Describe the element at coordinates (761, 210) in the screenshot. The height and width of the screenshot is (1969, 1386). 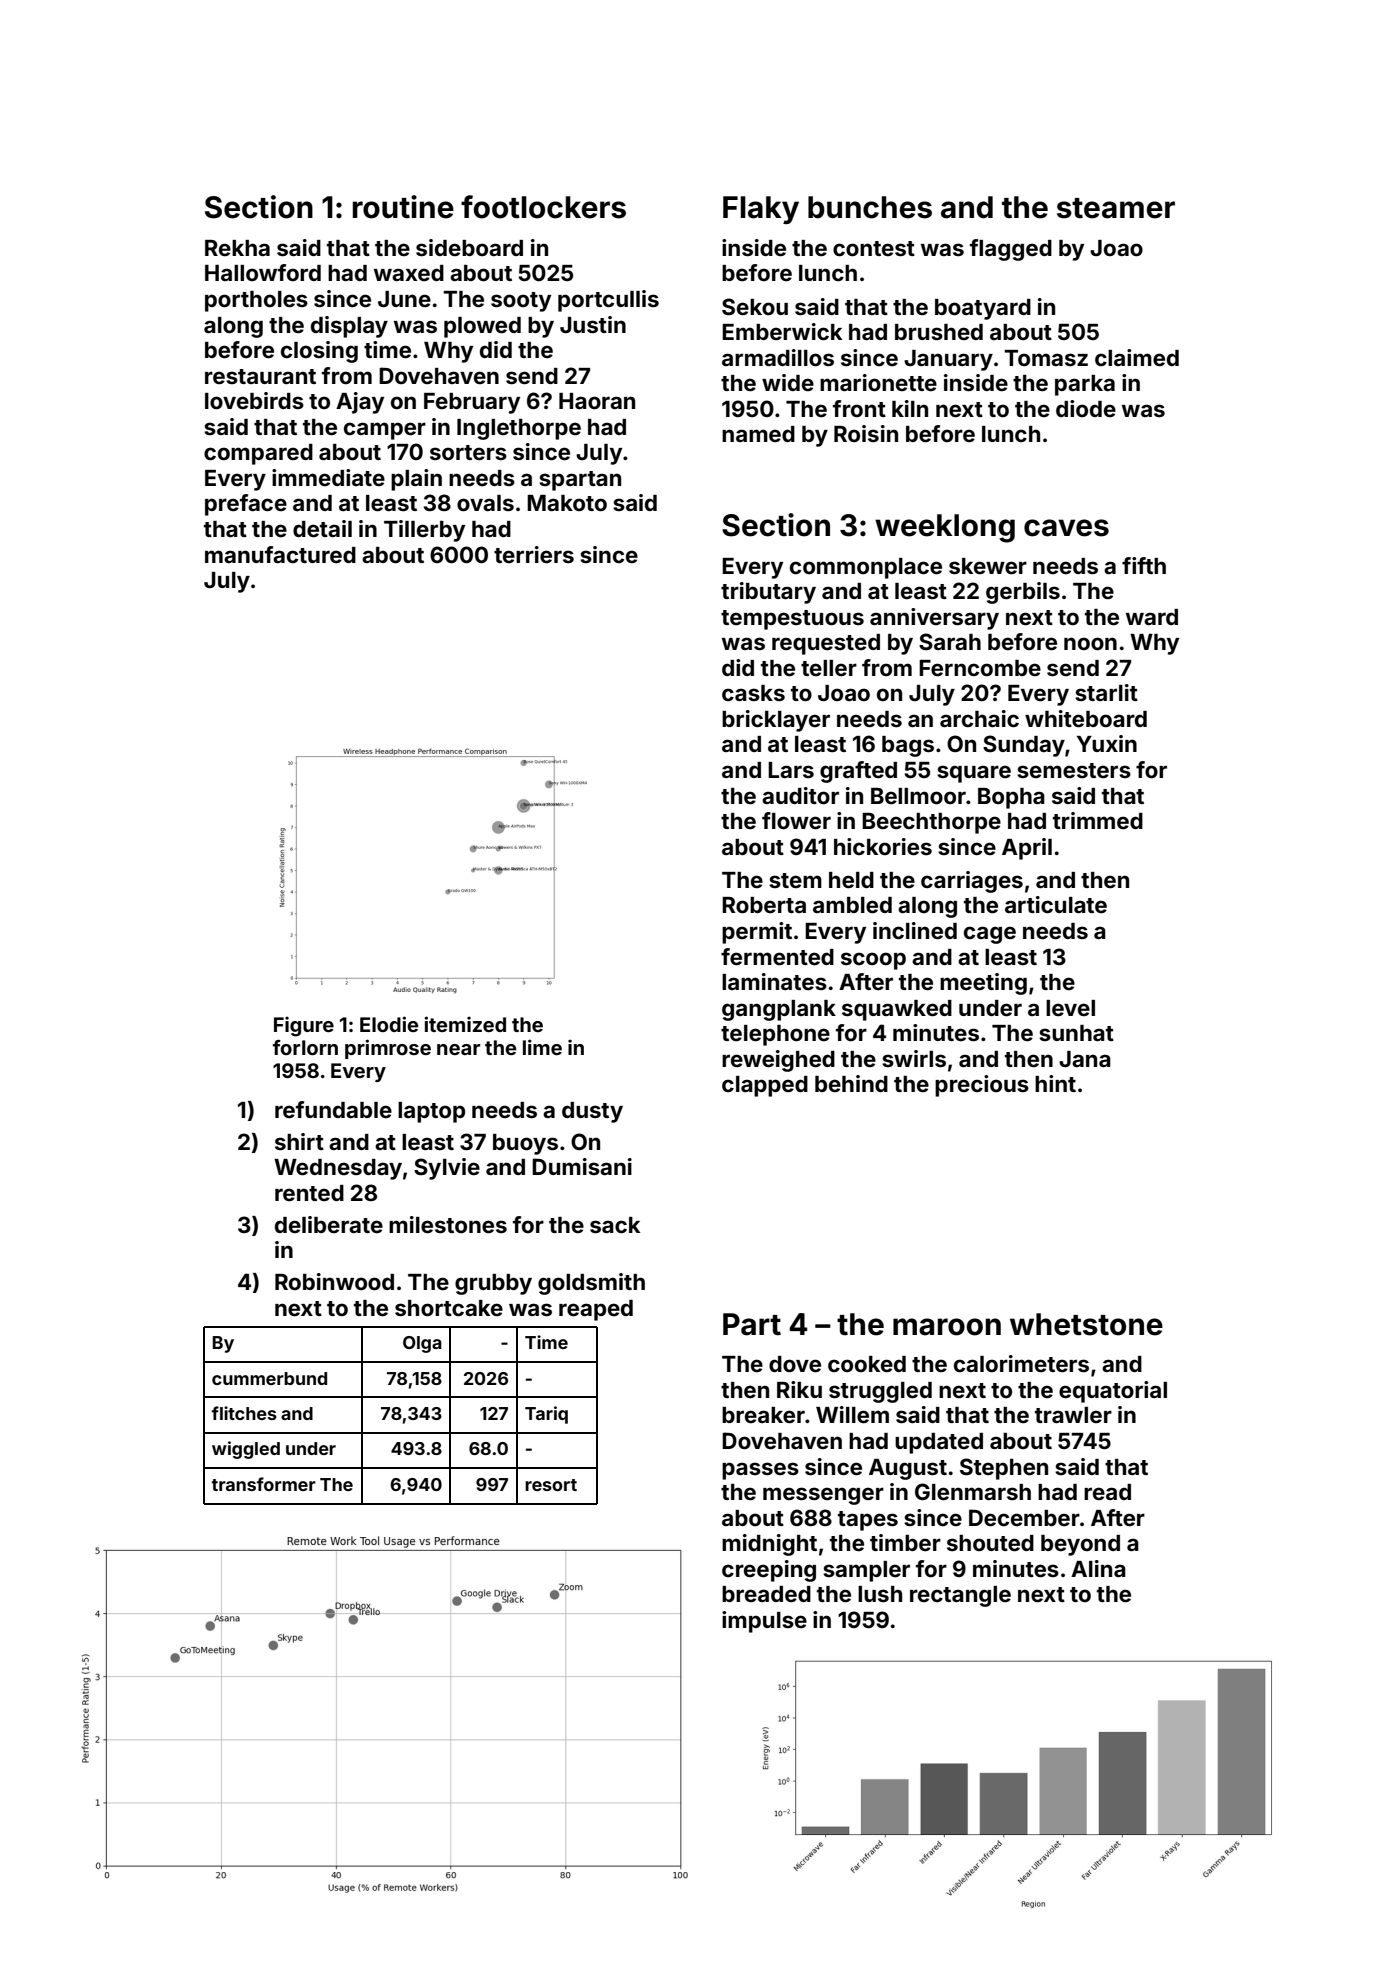
I see `Flaky` at that location.
